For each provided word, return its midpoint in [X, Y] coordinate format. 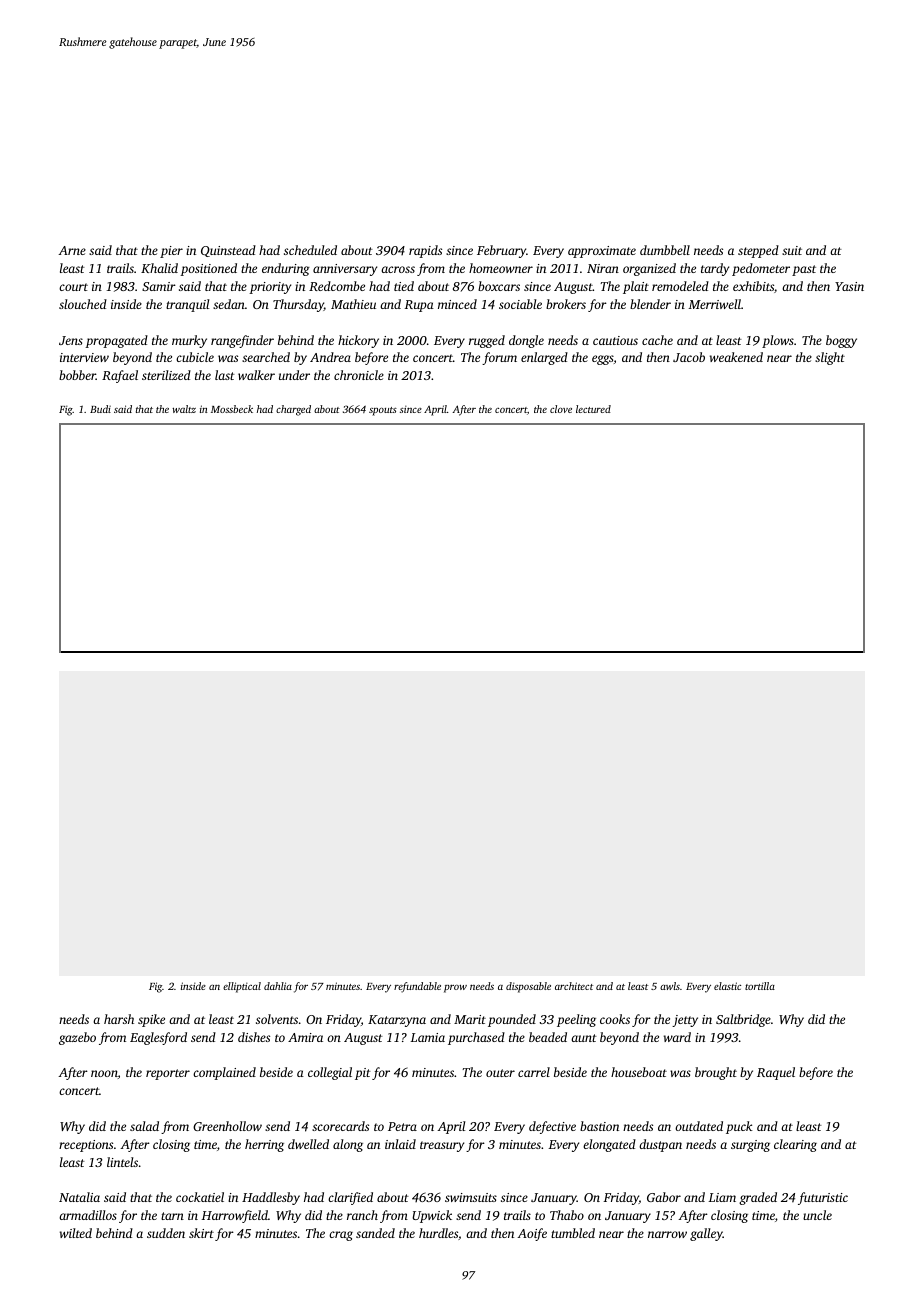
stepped [758, 251]
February [501, 251]
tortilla [760, 986]
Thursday [298, 305]
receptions [86, 1146]
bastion [599, 1126]
